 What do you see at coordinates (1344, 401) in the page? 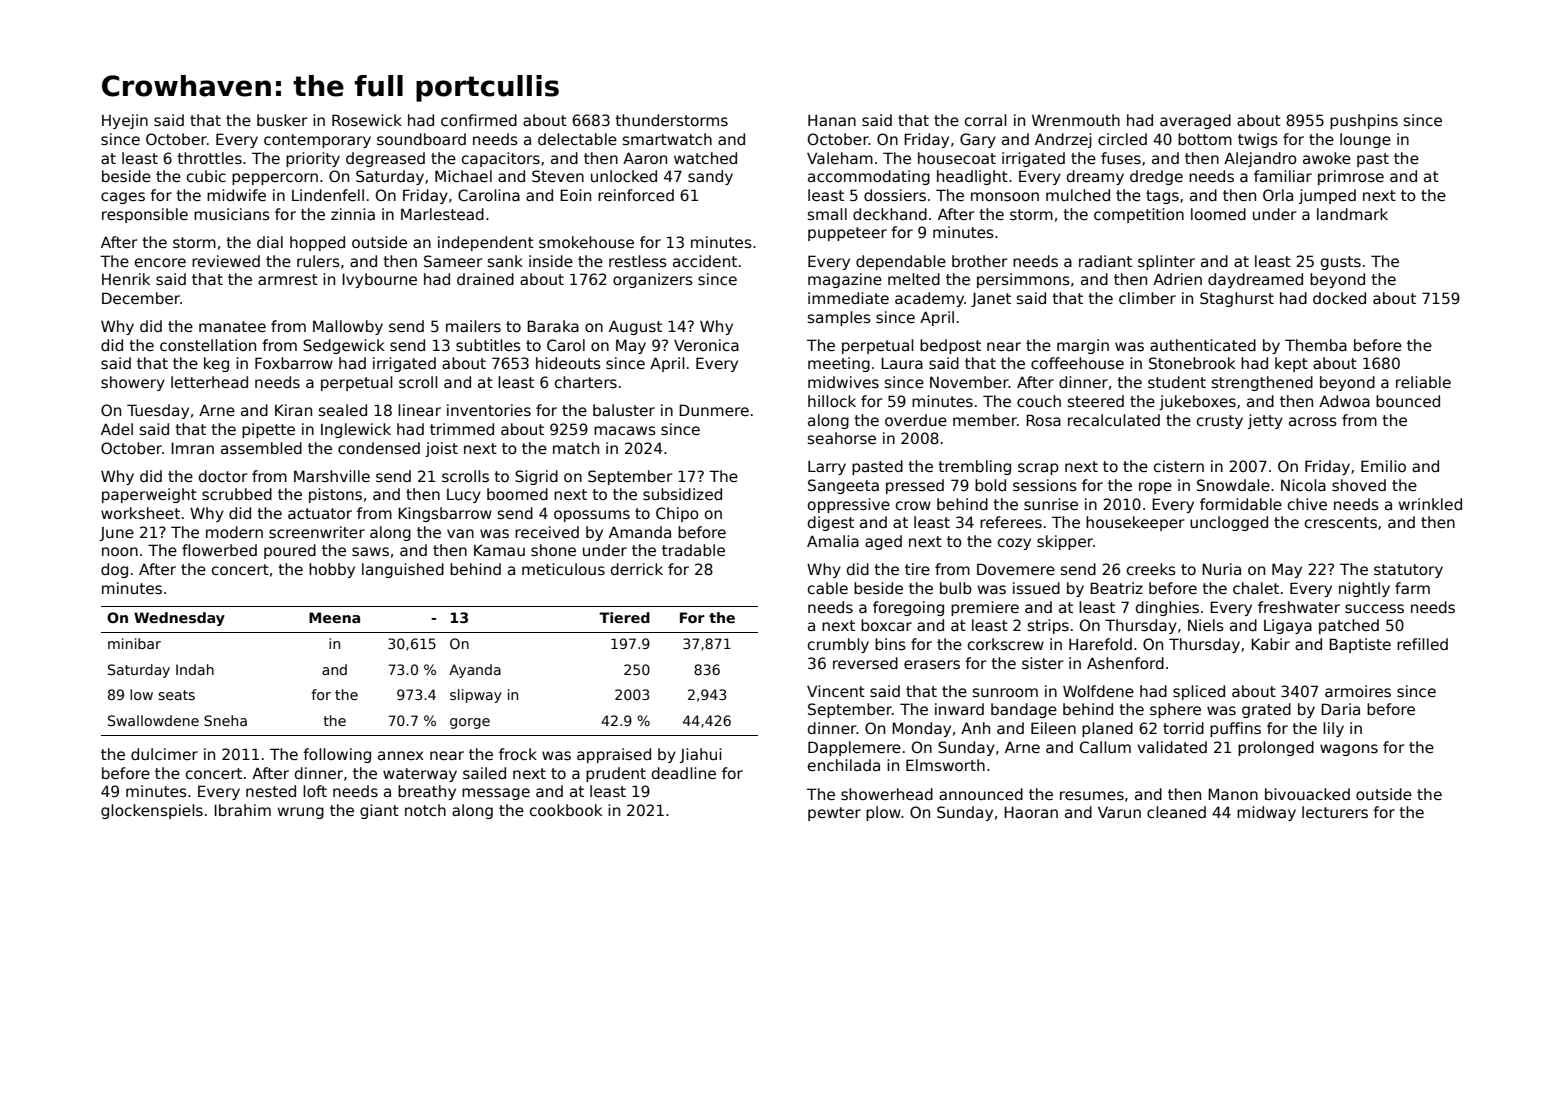
I see `Adwoa` at bounding box center [1344, 401].
